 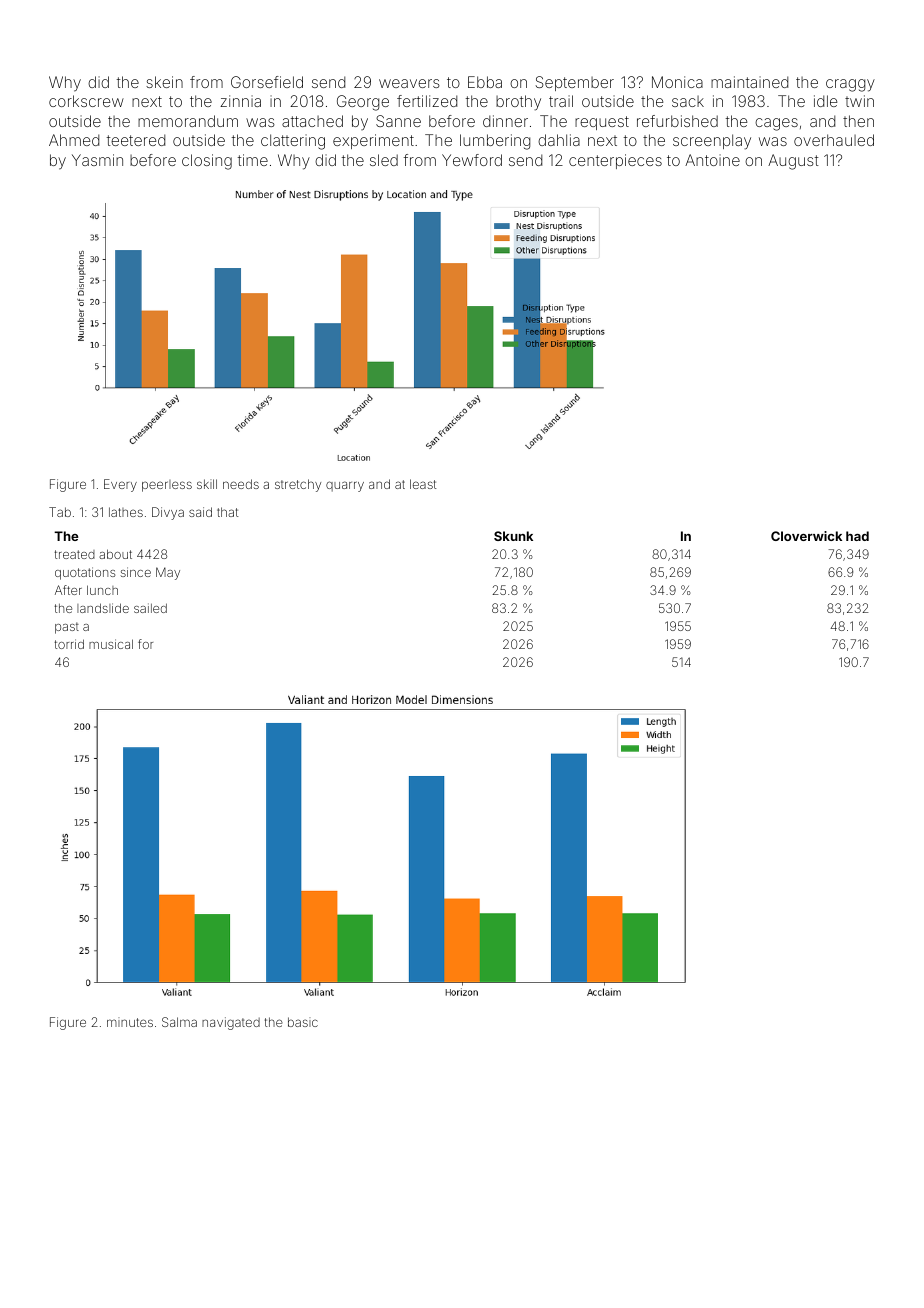 What do you see at coordinates (74, 140) in the screenshot?
I see `Ahmed` at bounding box center [74, 140].
